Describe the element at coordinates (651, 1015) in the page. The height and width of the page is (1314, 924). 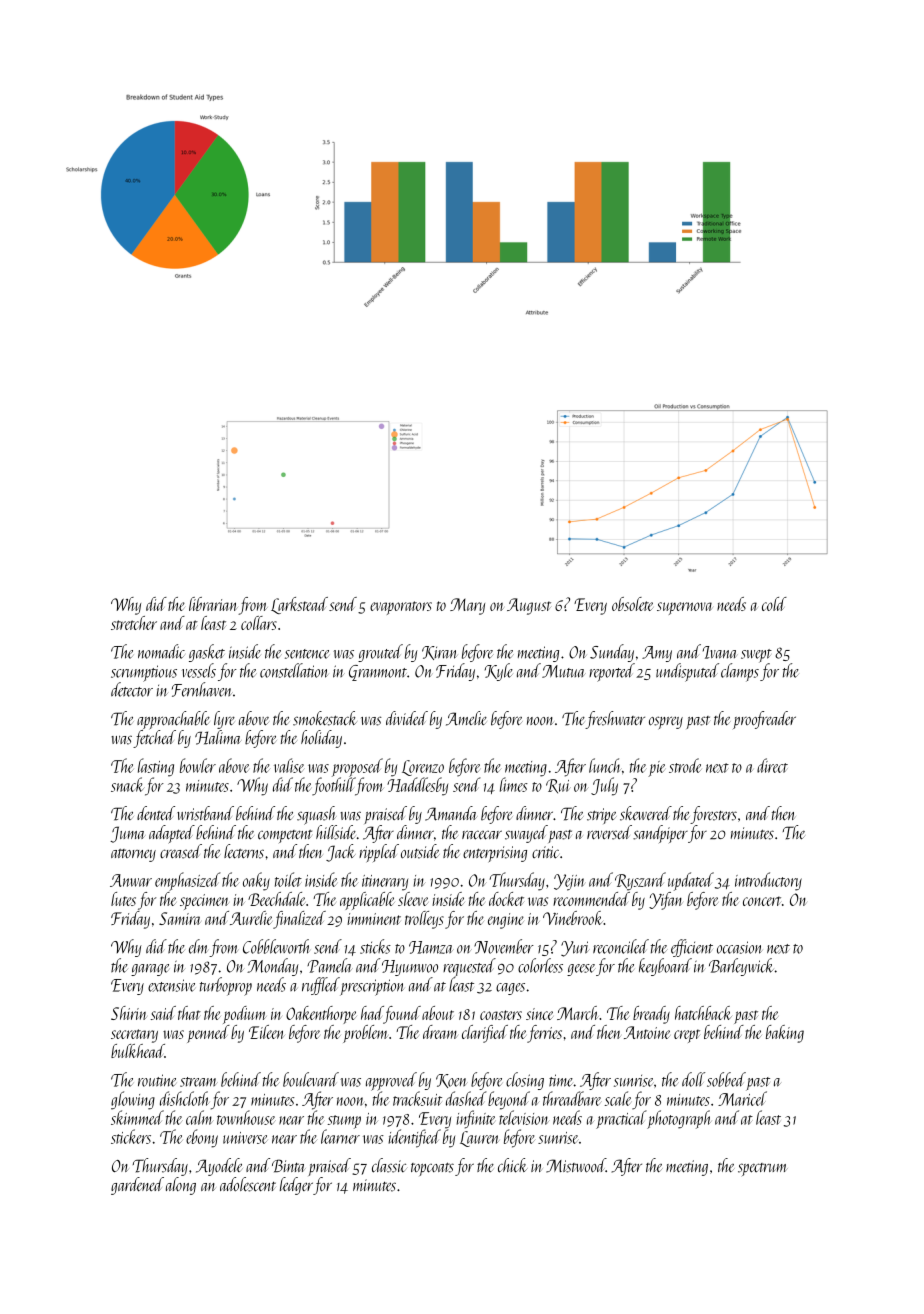
I see `bready` at that location.
